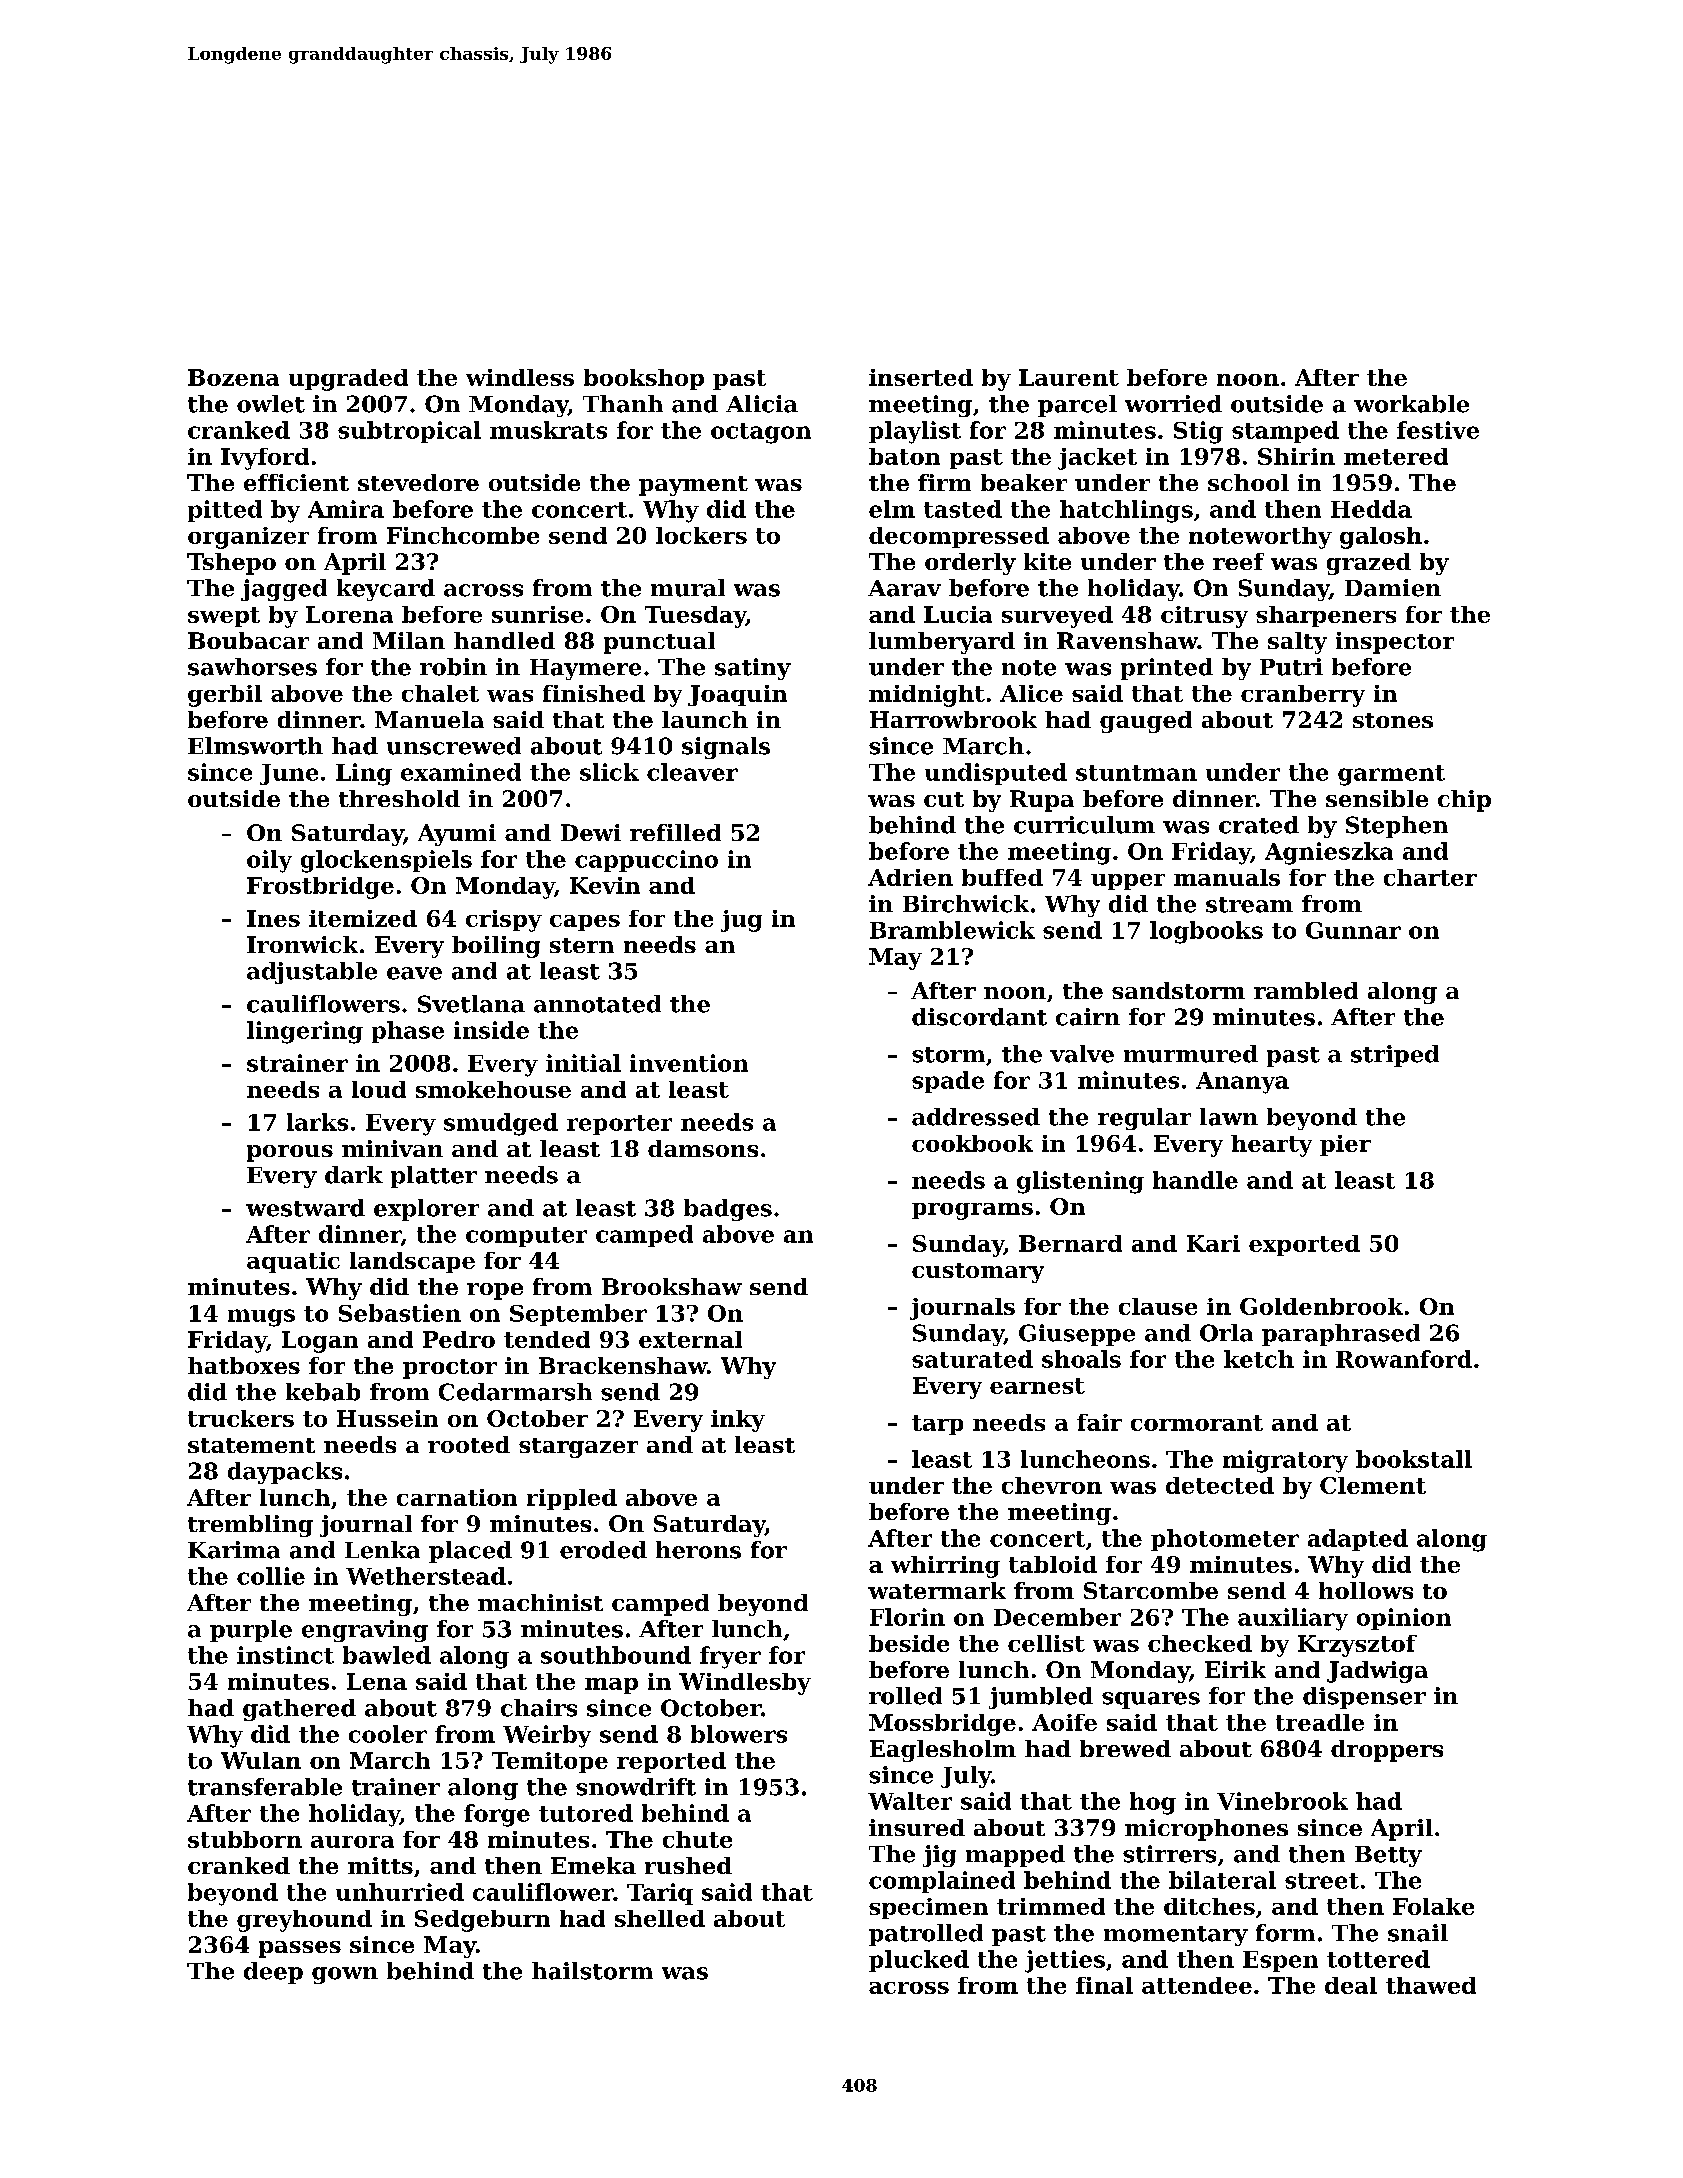  I want to click on Hedda, so click(1371, 509).
